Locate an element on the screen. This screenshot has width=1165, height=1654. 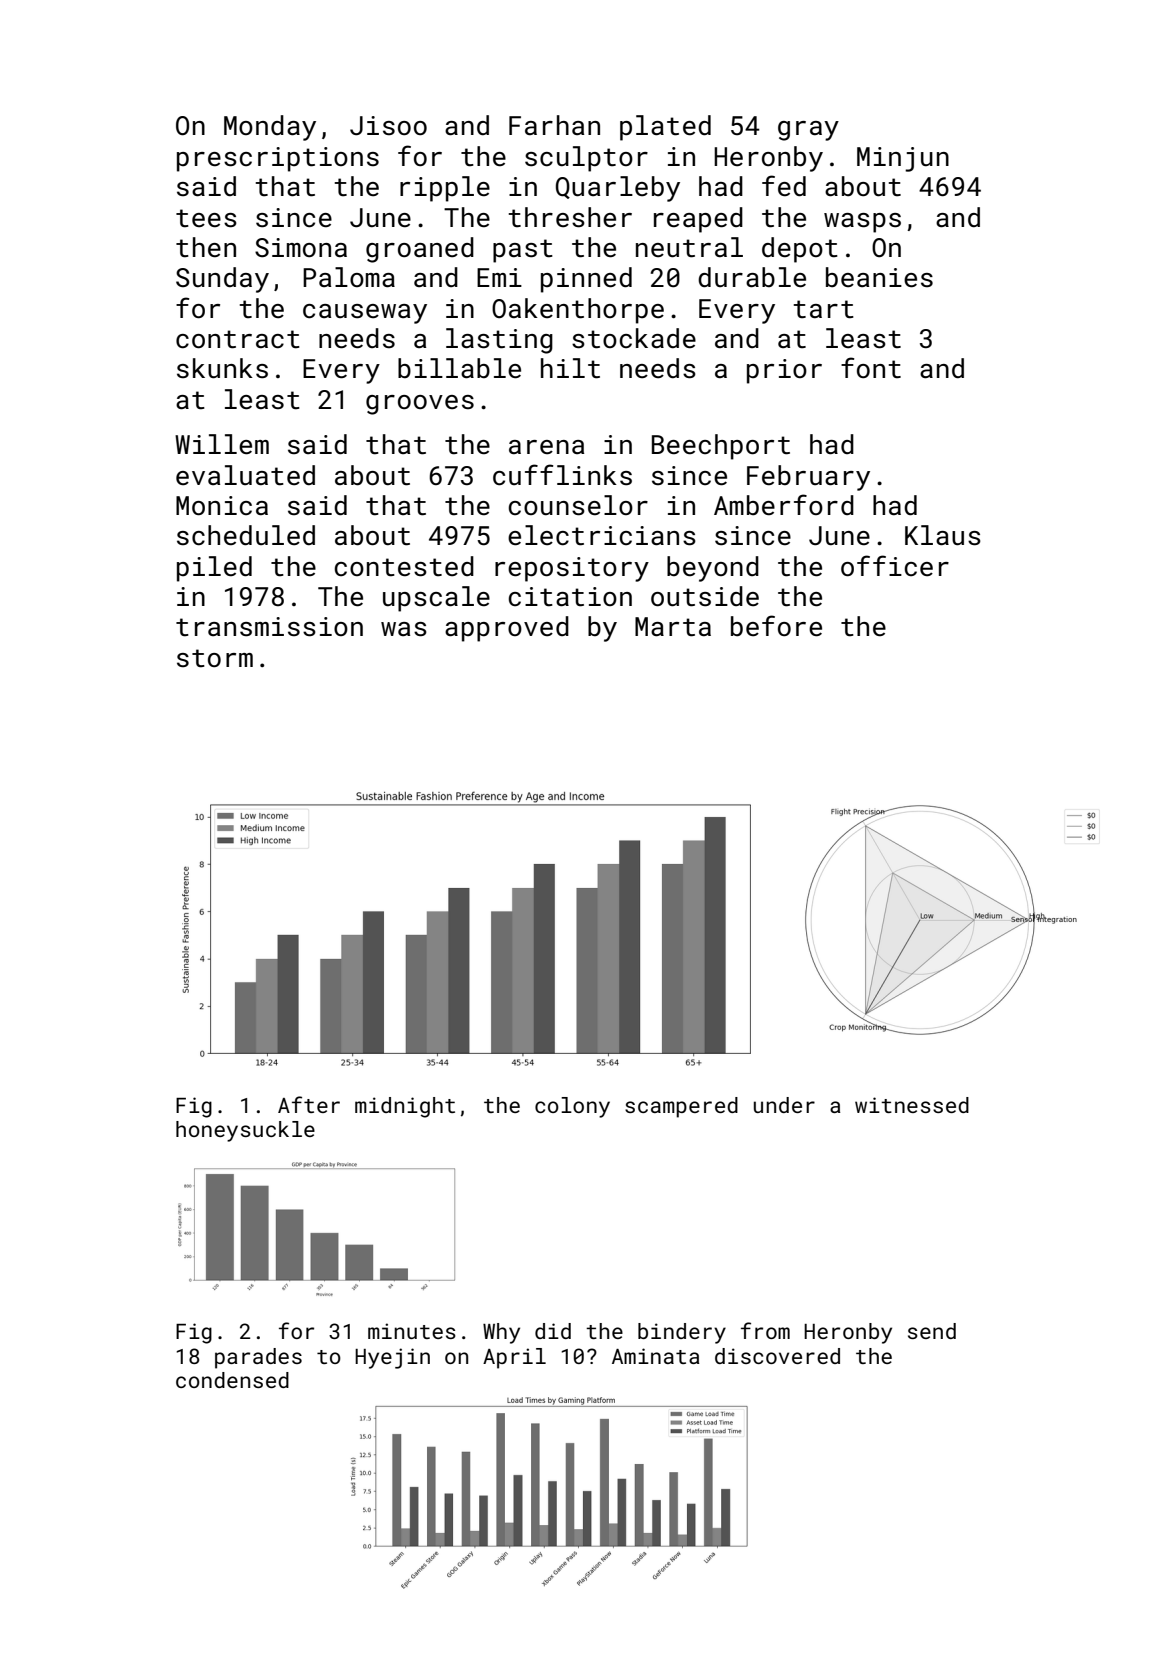
storm is located at coordinates (215, 658).
